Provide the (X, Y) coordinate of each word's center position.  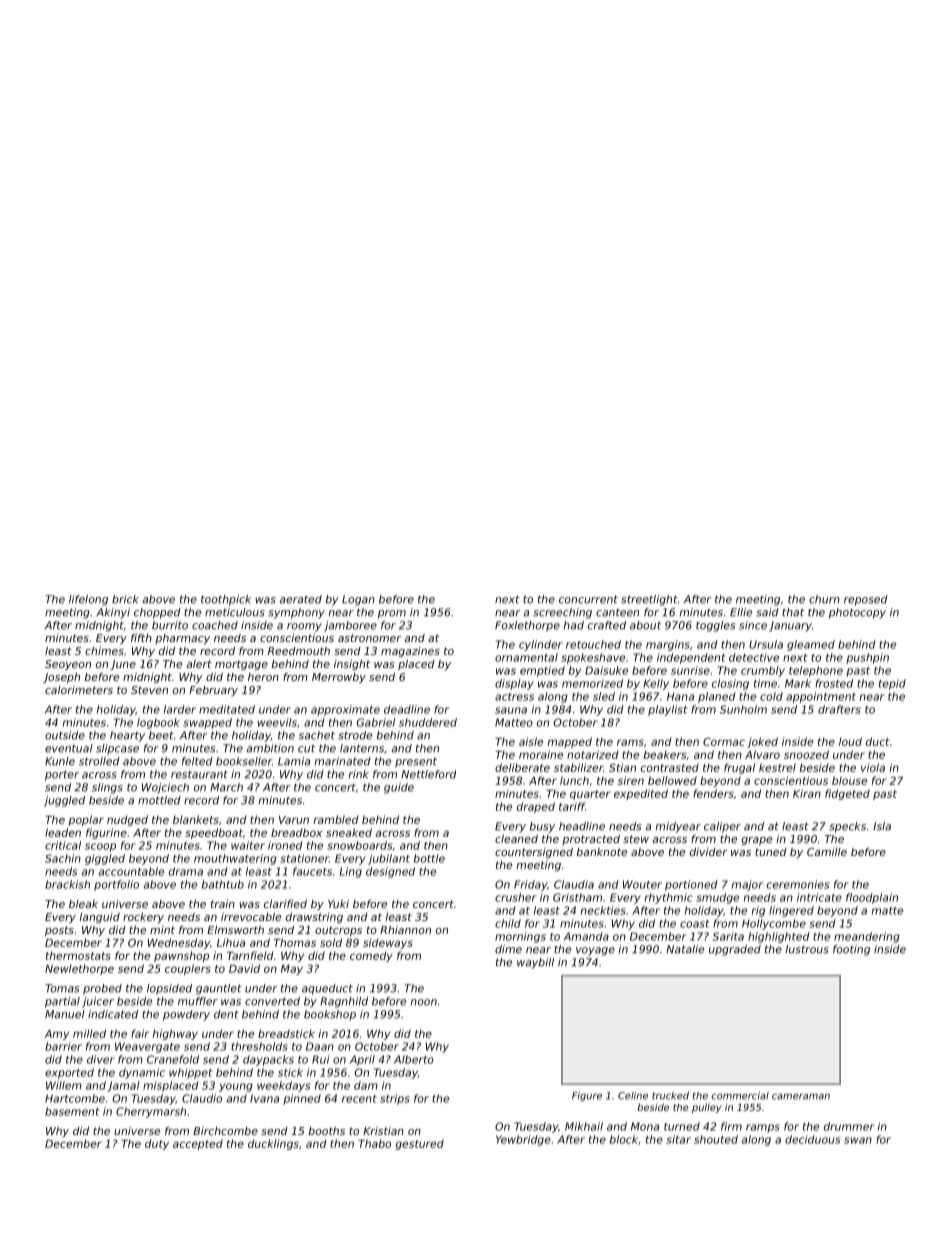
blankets (196, 819)
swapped (207, 723)
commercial (740, 1096)
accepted (198, 1144)
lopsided (169, 989)
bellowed (672, 780)
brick (125, 599)
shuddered (428, 722)
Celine (633, 1096)
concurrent (588, 599)
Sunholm (743, 709)
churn (824, 599)
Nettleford (428, 774)
